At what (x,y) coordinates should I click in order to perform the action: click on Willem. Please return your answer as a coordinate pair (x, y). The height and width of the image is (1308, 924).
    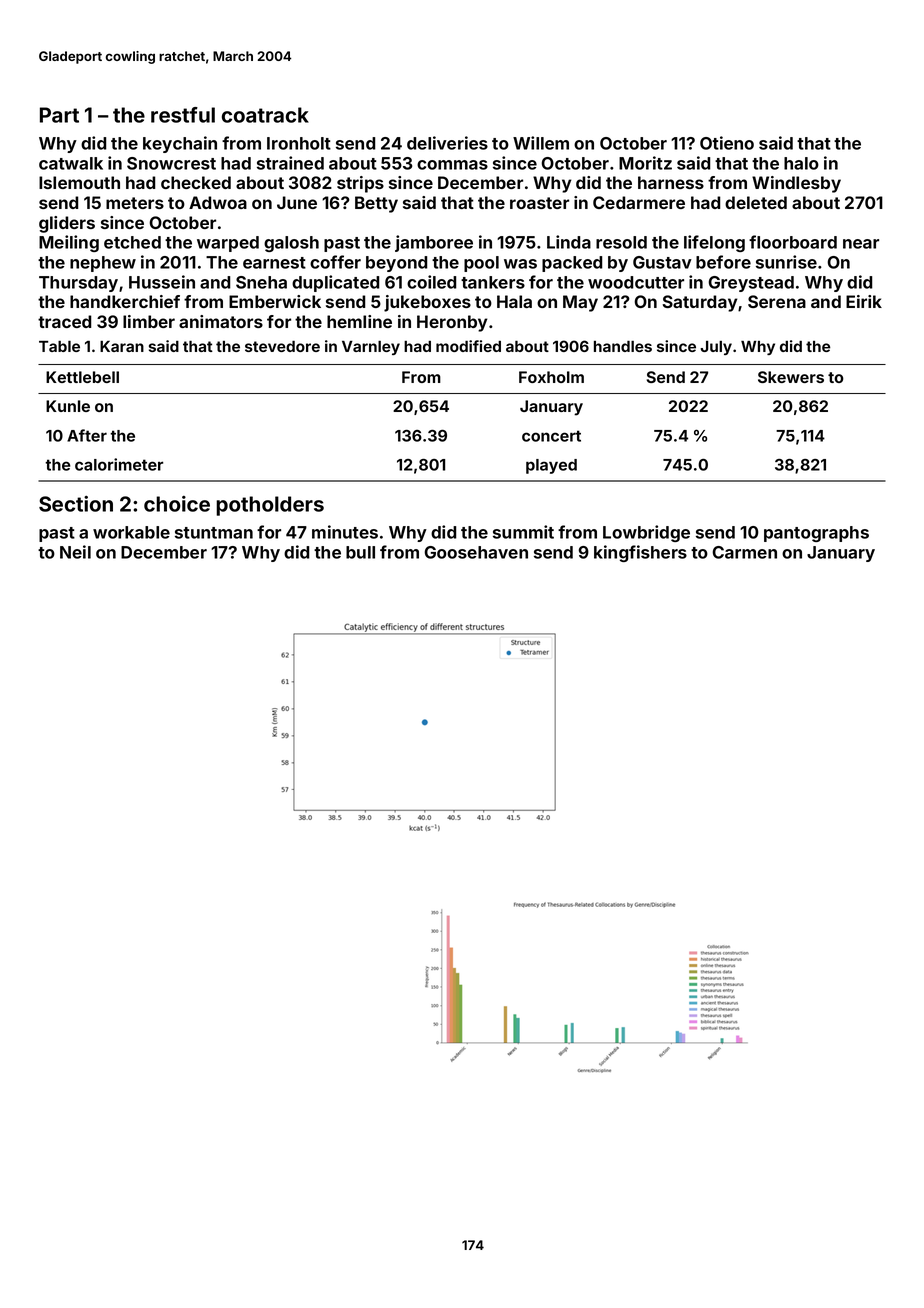
    Looking at the image, I should click on (541, 143).
